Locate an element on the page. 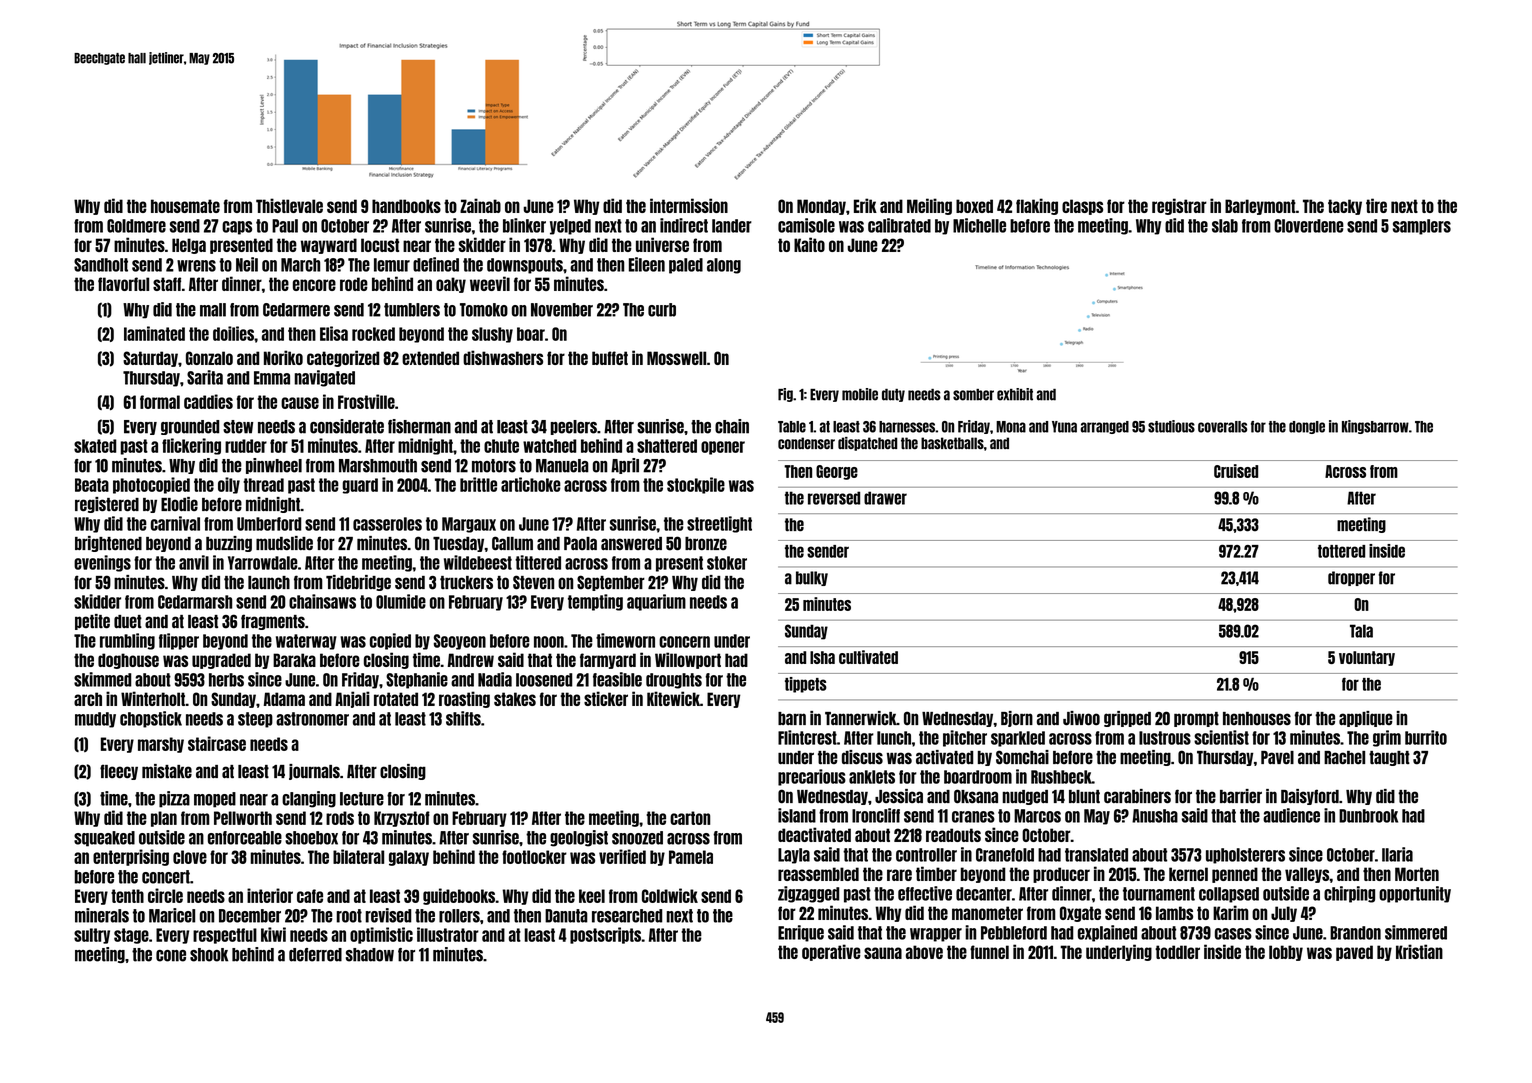 This page has width=1532, height=1083. yelped is located at coordinates (570, 227).
